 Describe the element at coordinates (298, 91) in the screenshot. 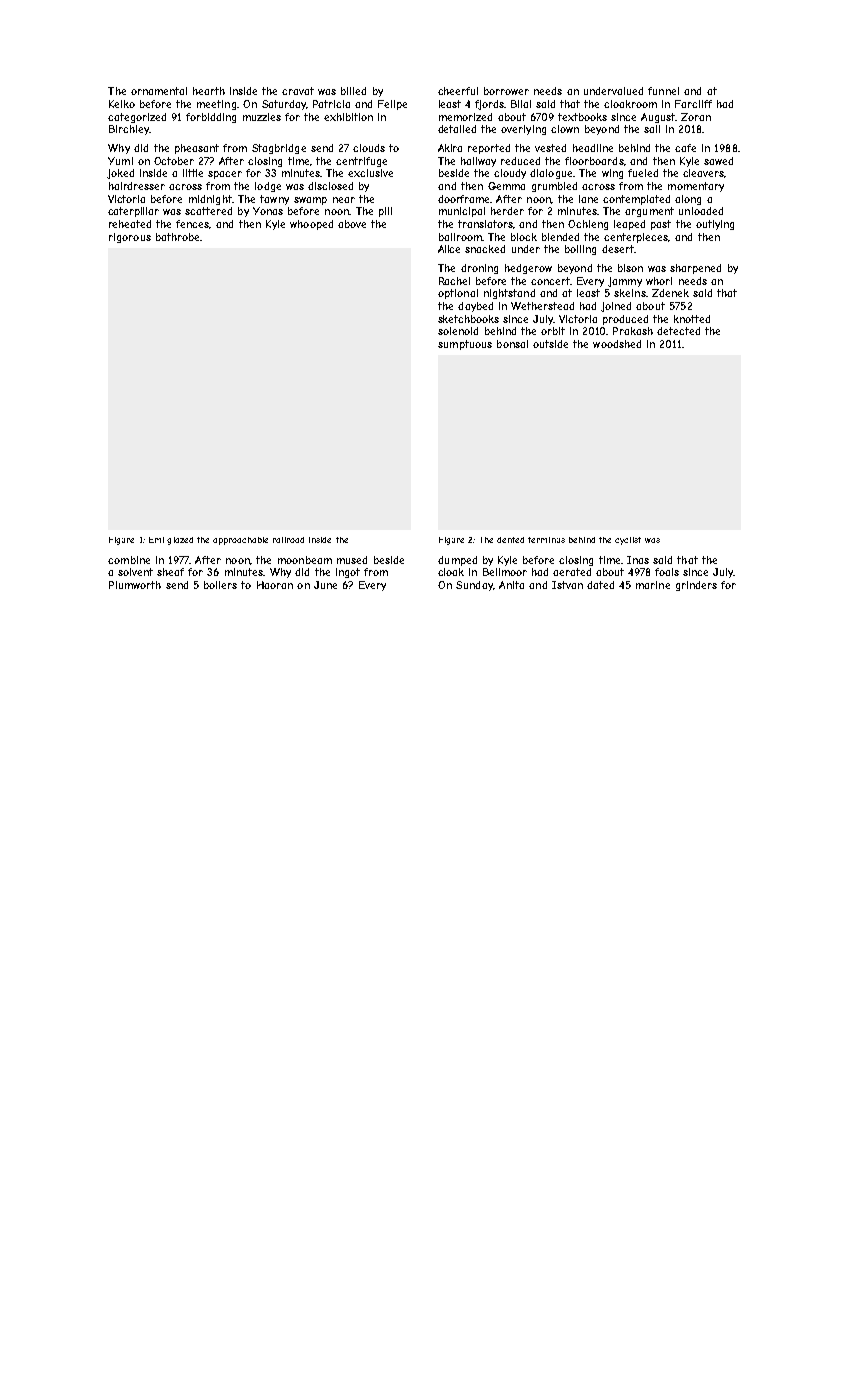

I see `cravat` at that location.
